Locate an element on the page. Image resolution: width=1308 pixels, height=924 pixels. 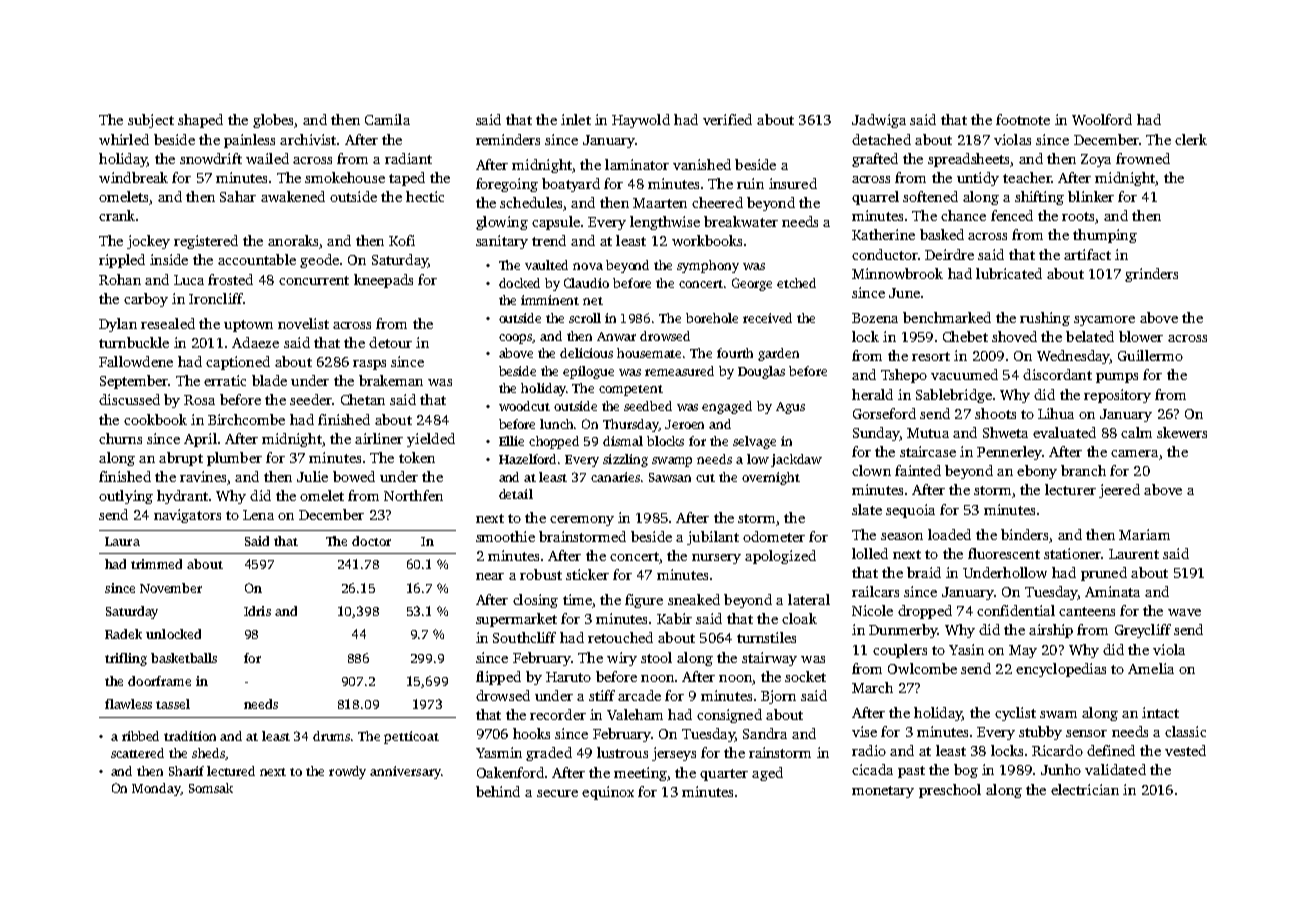
May is located at coordinates (1023, 651).
